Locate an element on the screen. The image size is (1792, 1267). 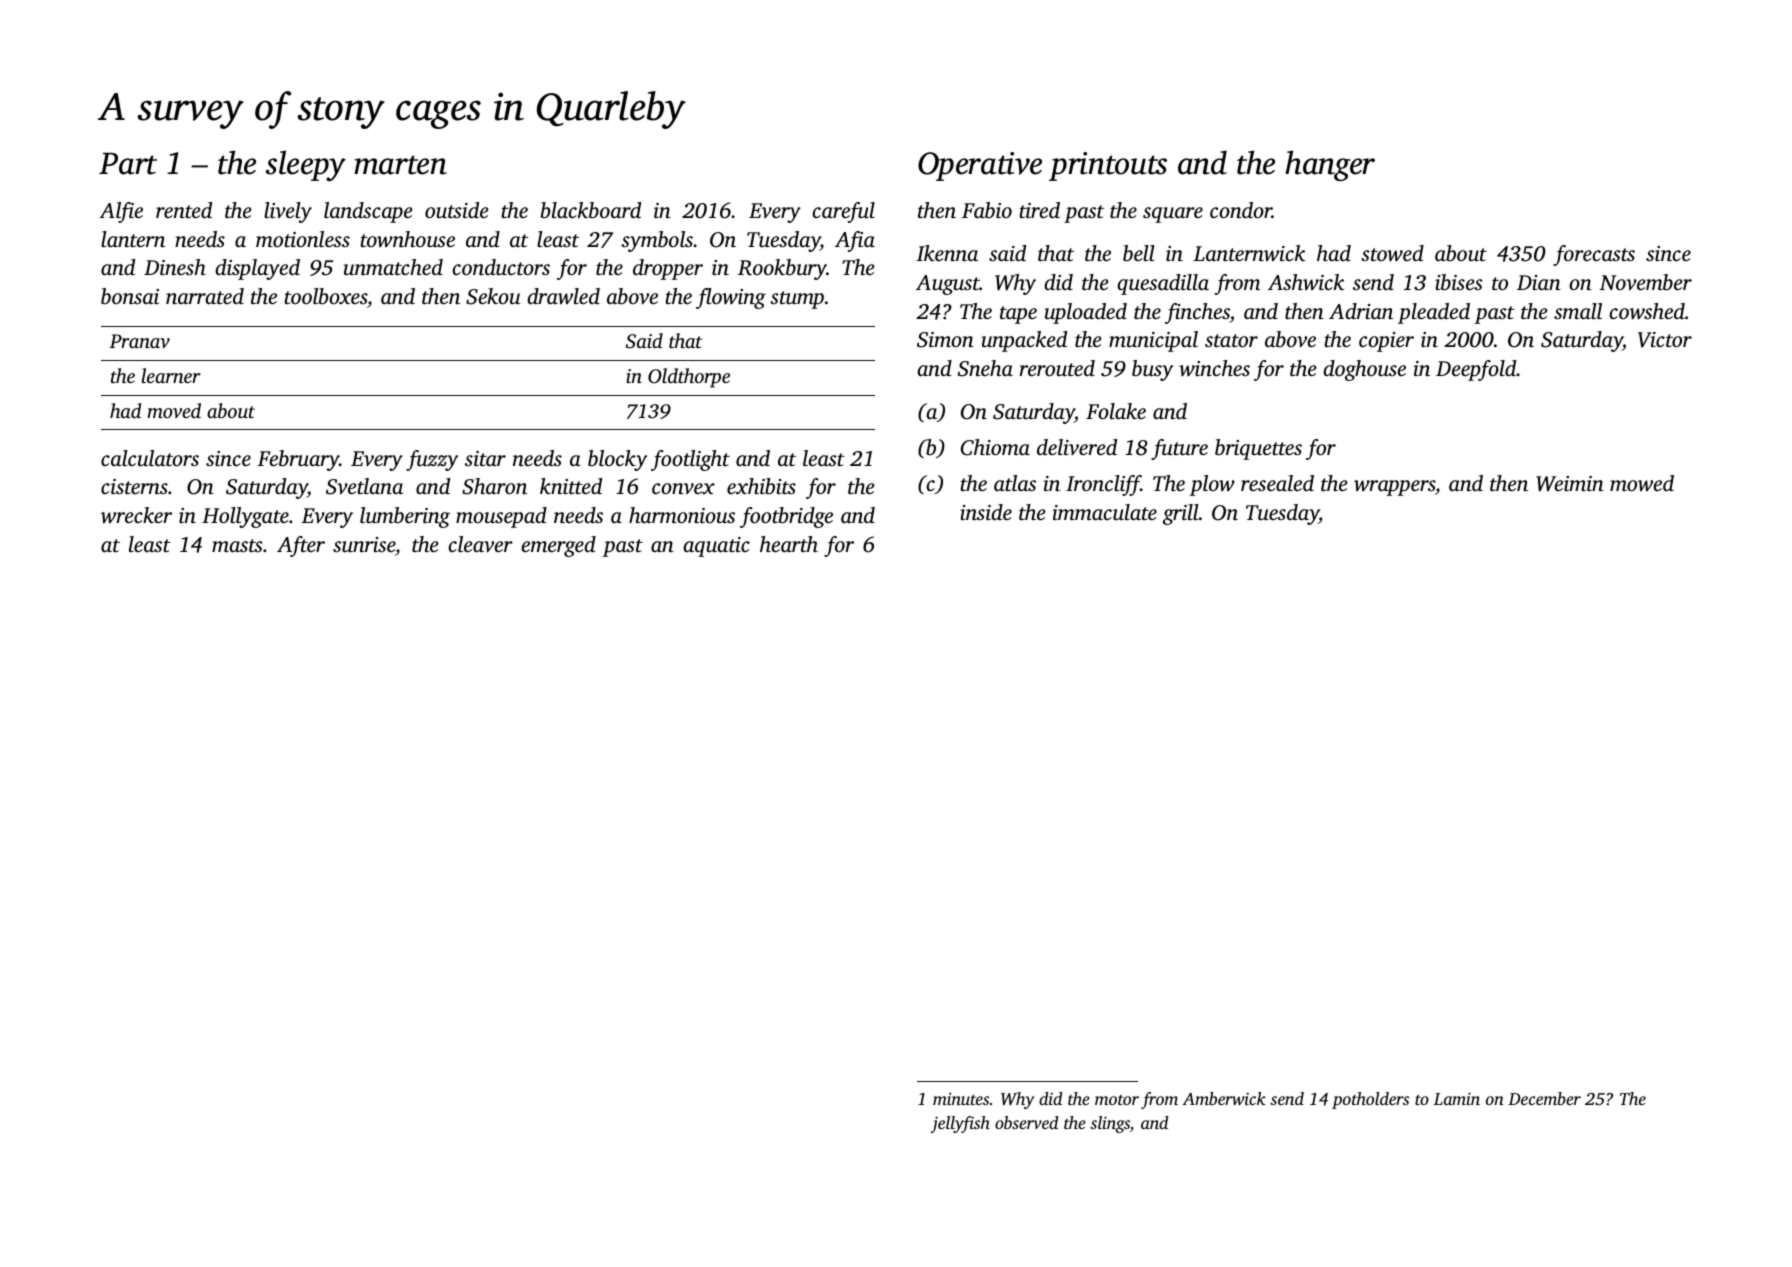
Victor is located at coordinates (1665, 340).
